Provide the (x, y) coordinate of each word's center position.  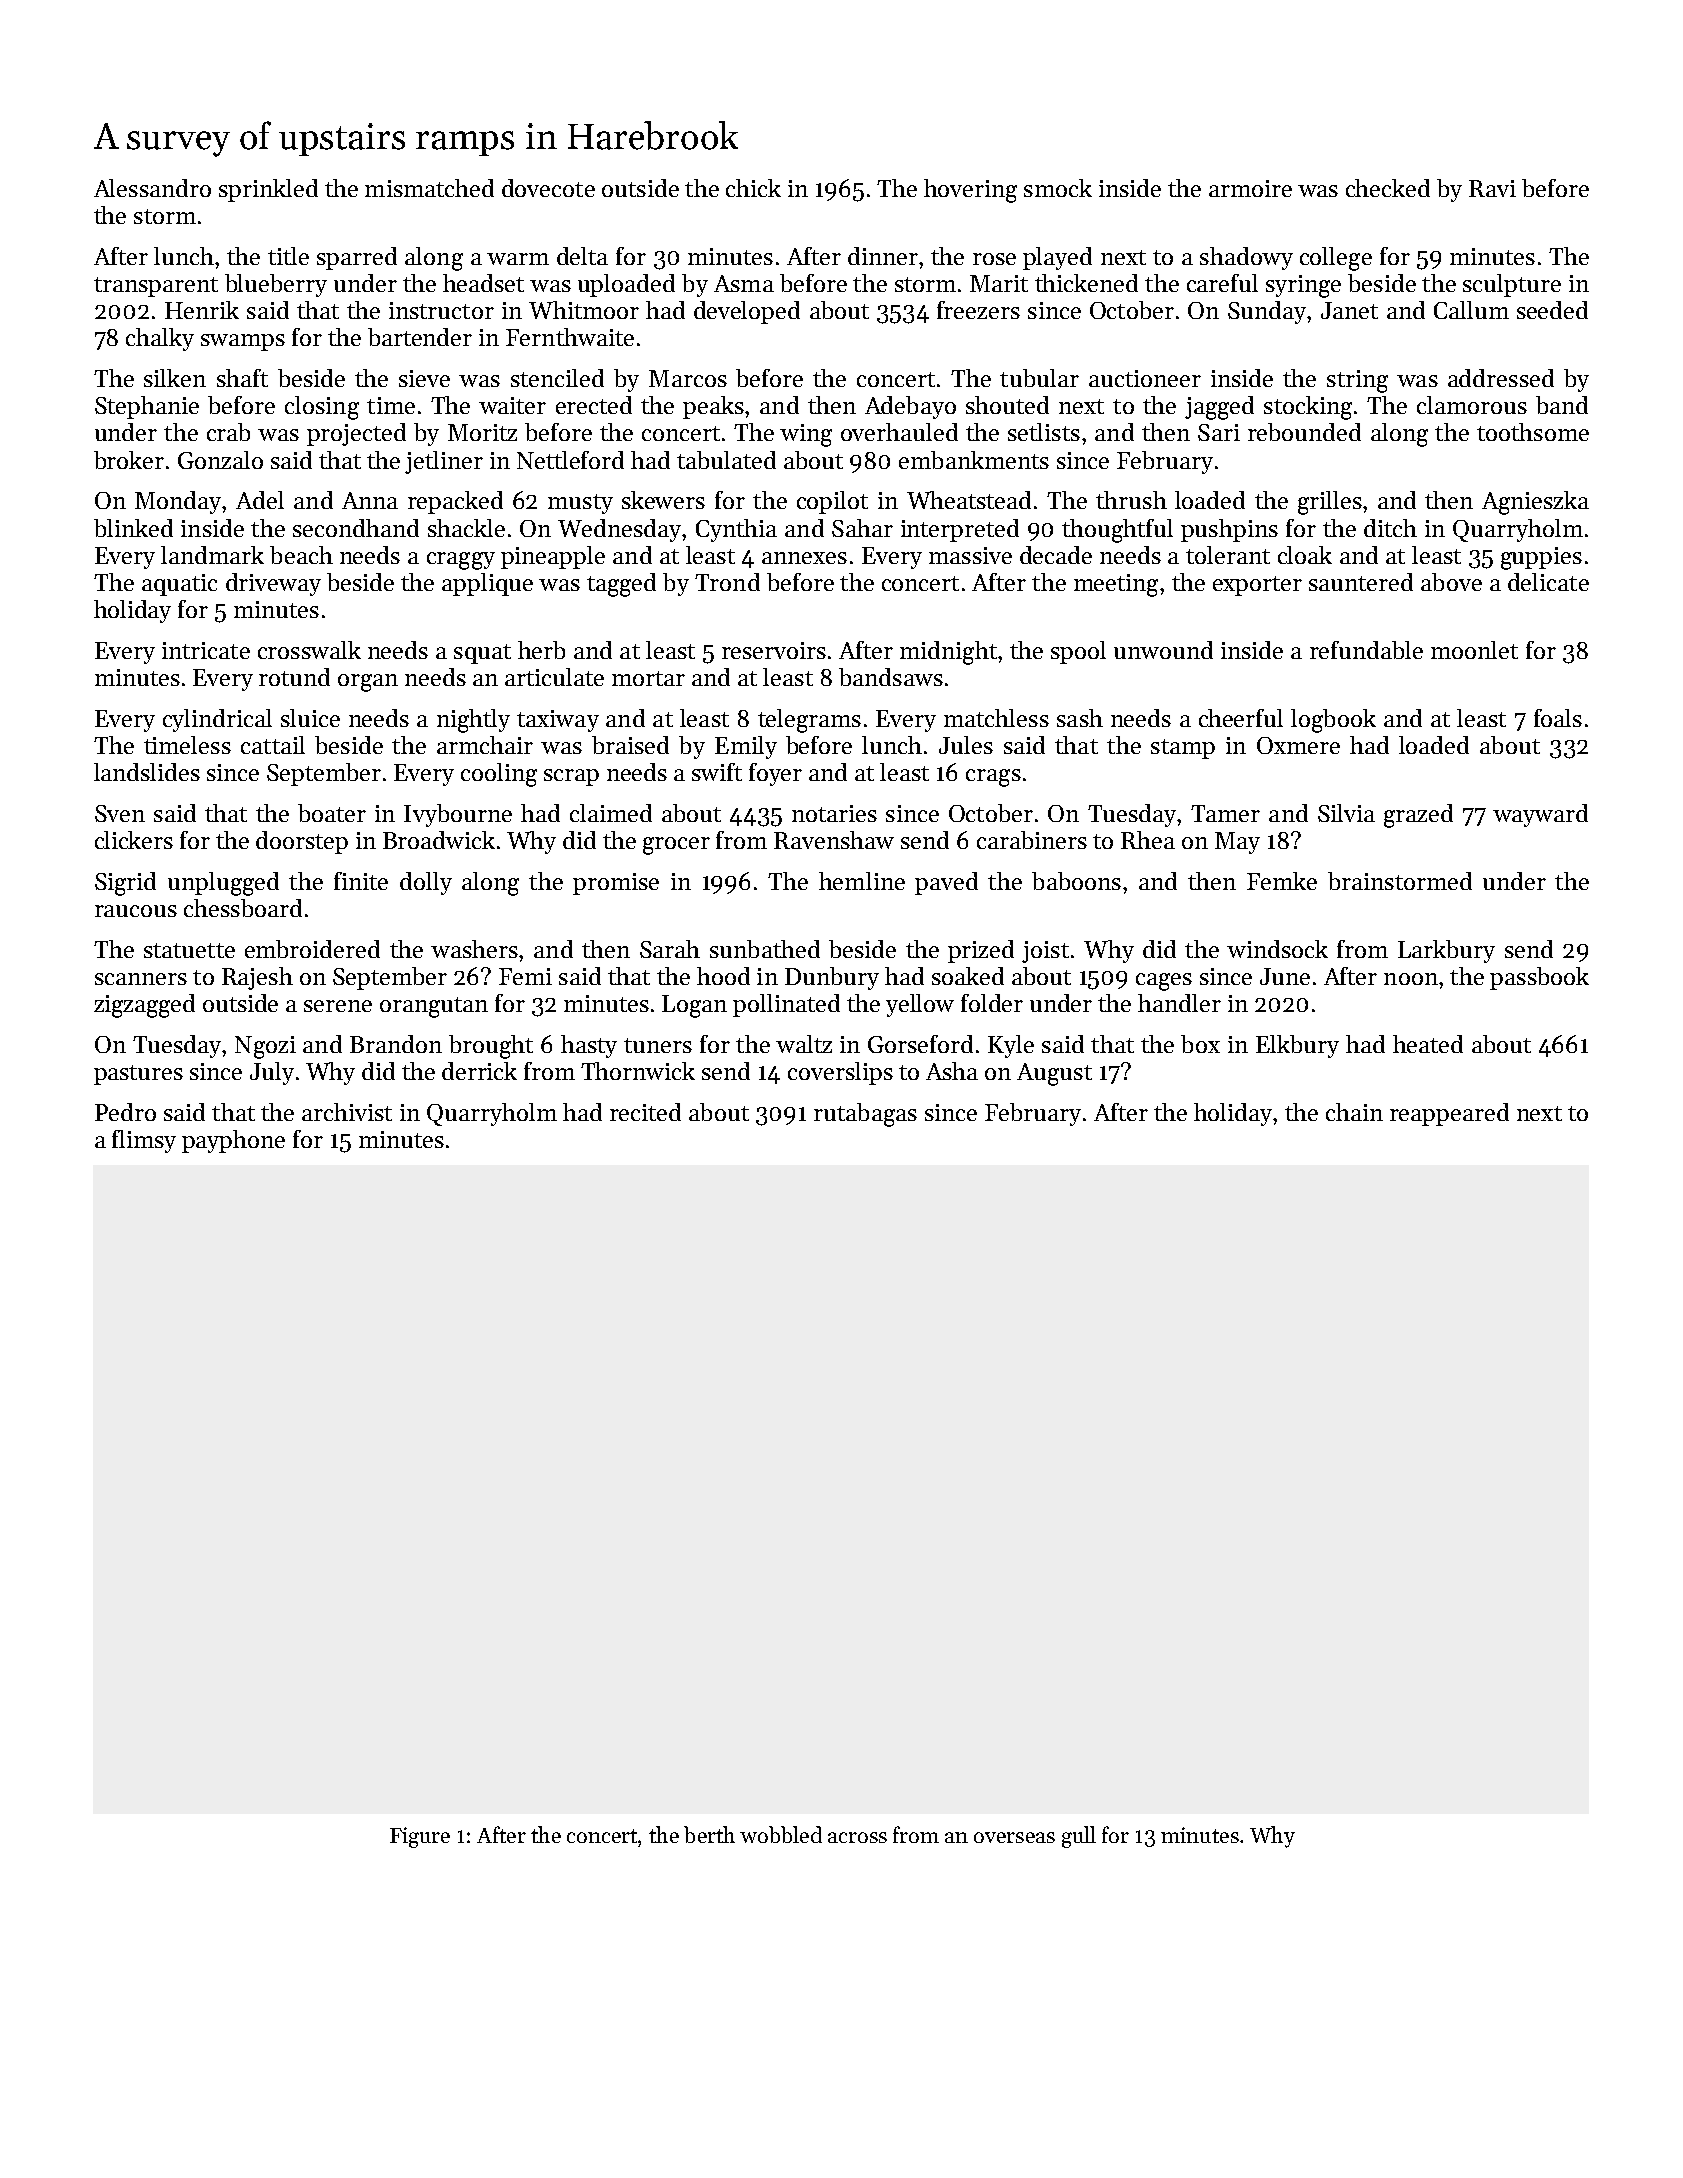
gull (1079, 1837)
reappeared (1449, 1114)
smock (1058, 188)
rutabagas (865, 1115)
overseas (1014, 1837)
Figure (420, 1837)
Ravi (1492, 188)
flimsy (144, 1141)
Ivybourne (458, 815)
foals (1558, 718)
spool (1078, 652)
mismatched (429, 188)
